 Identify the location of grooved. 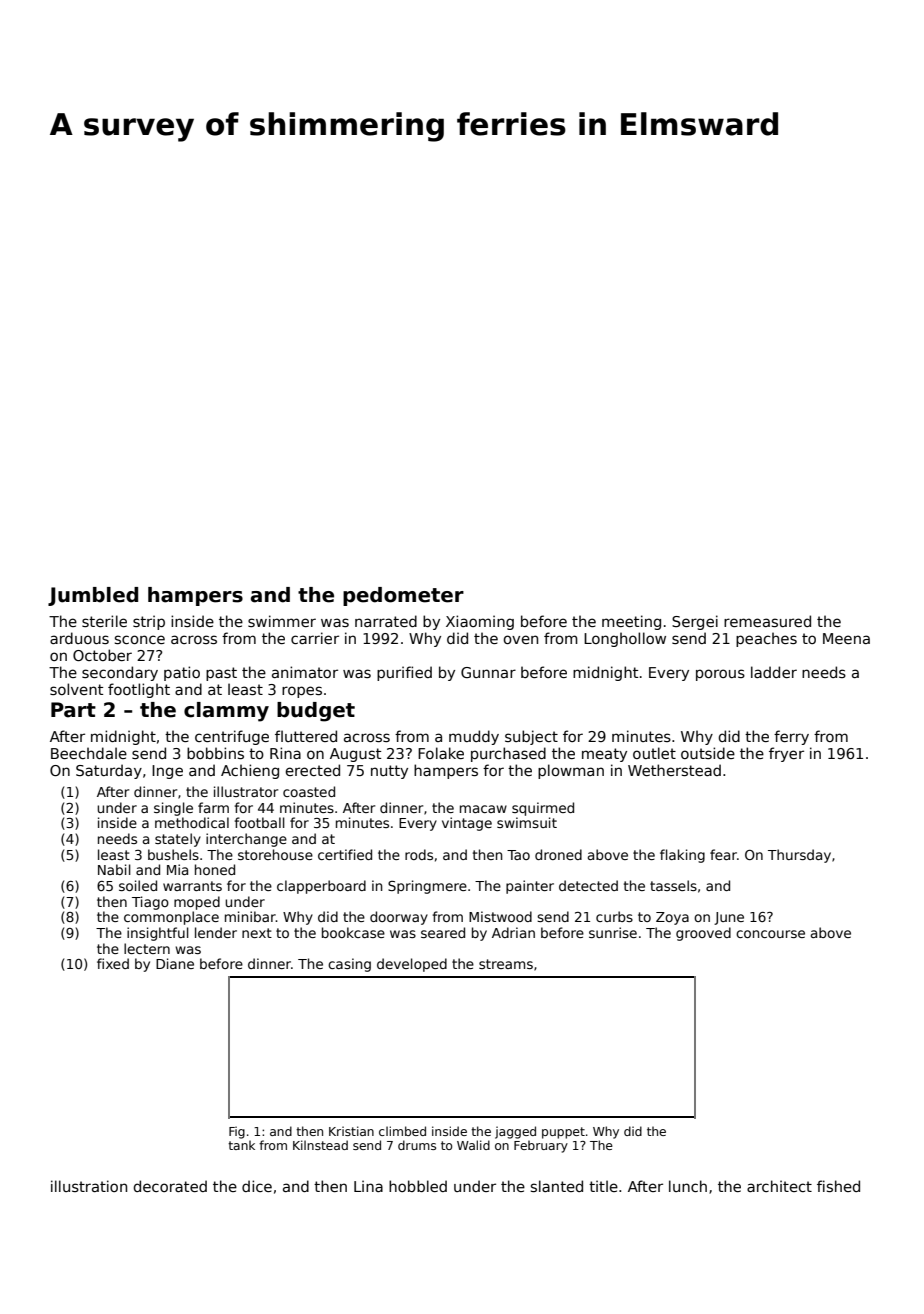
(703, 934).
